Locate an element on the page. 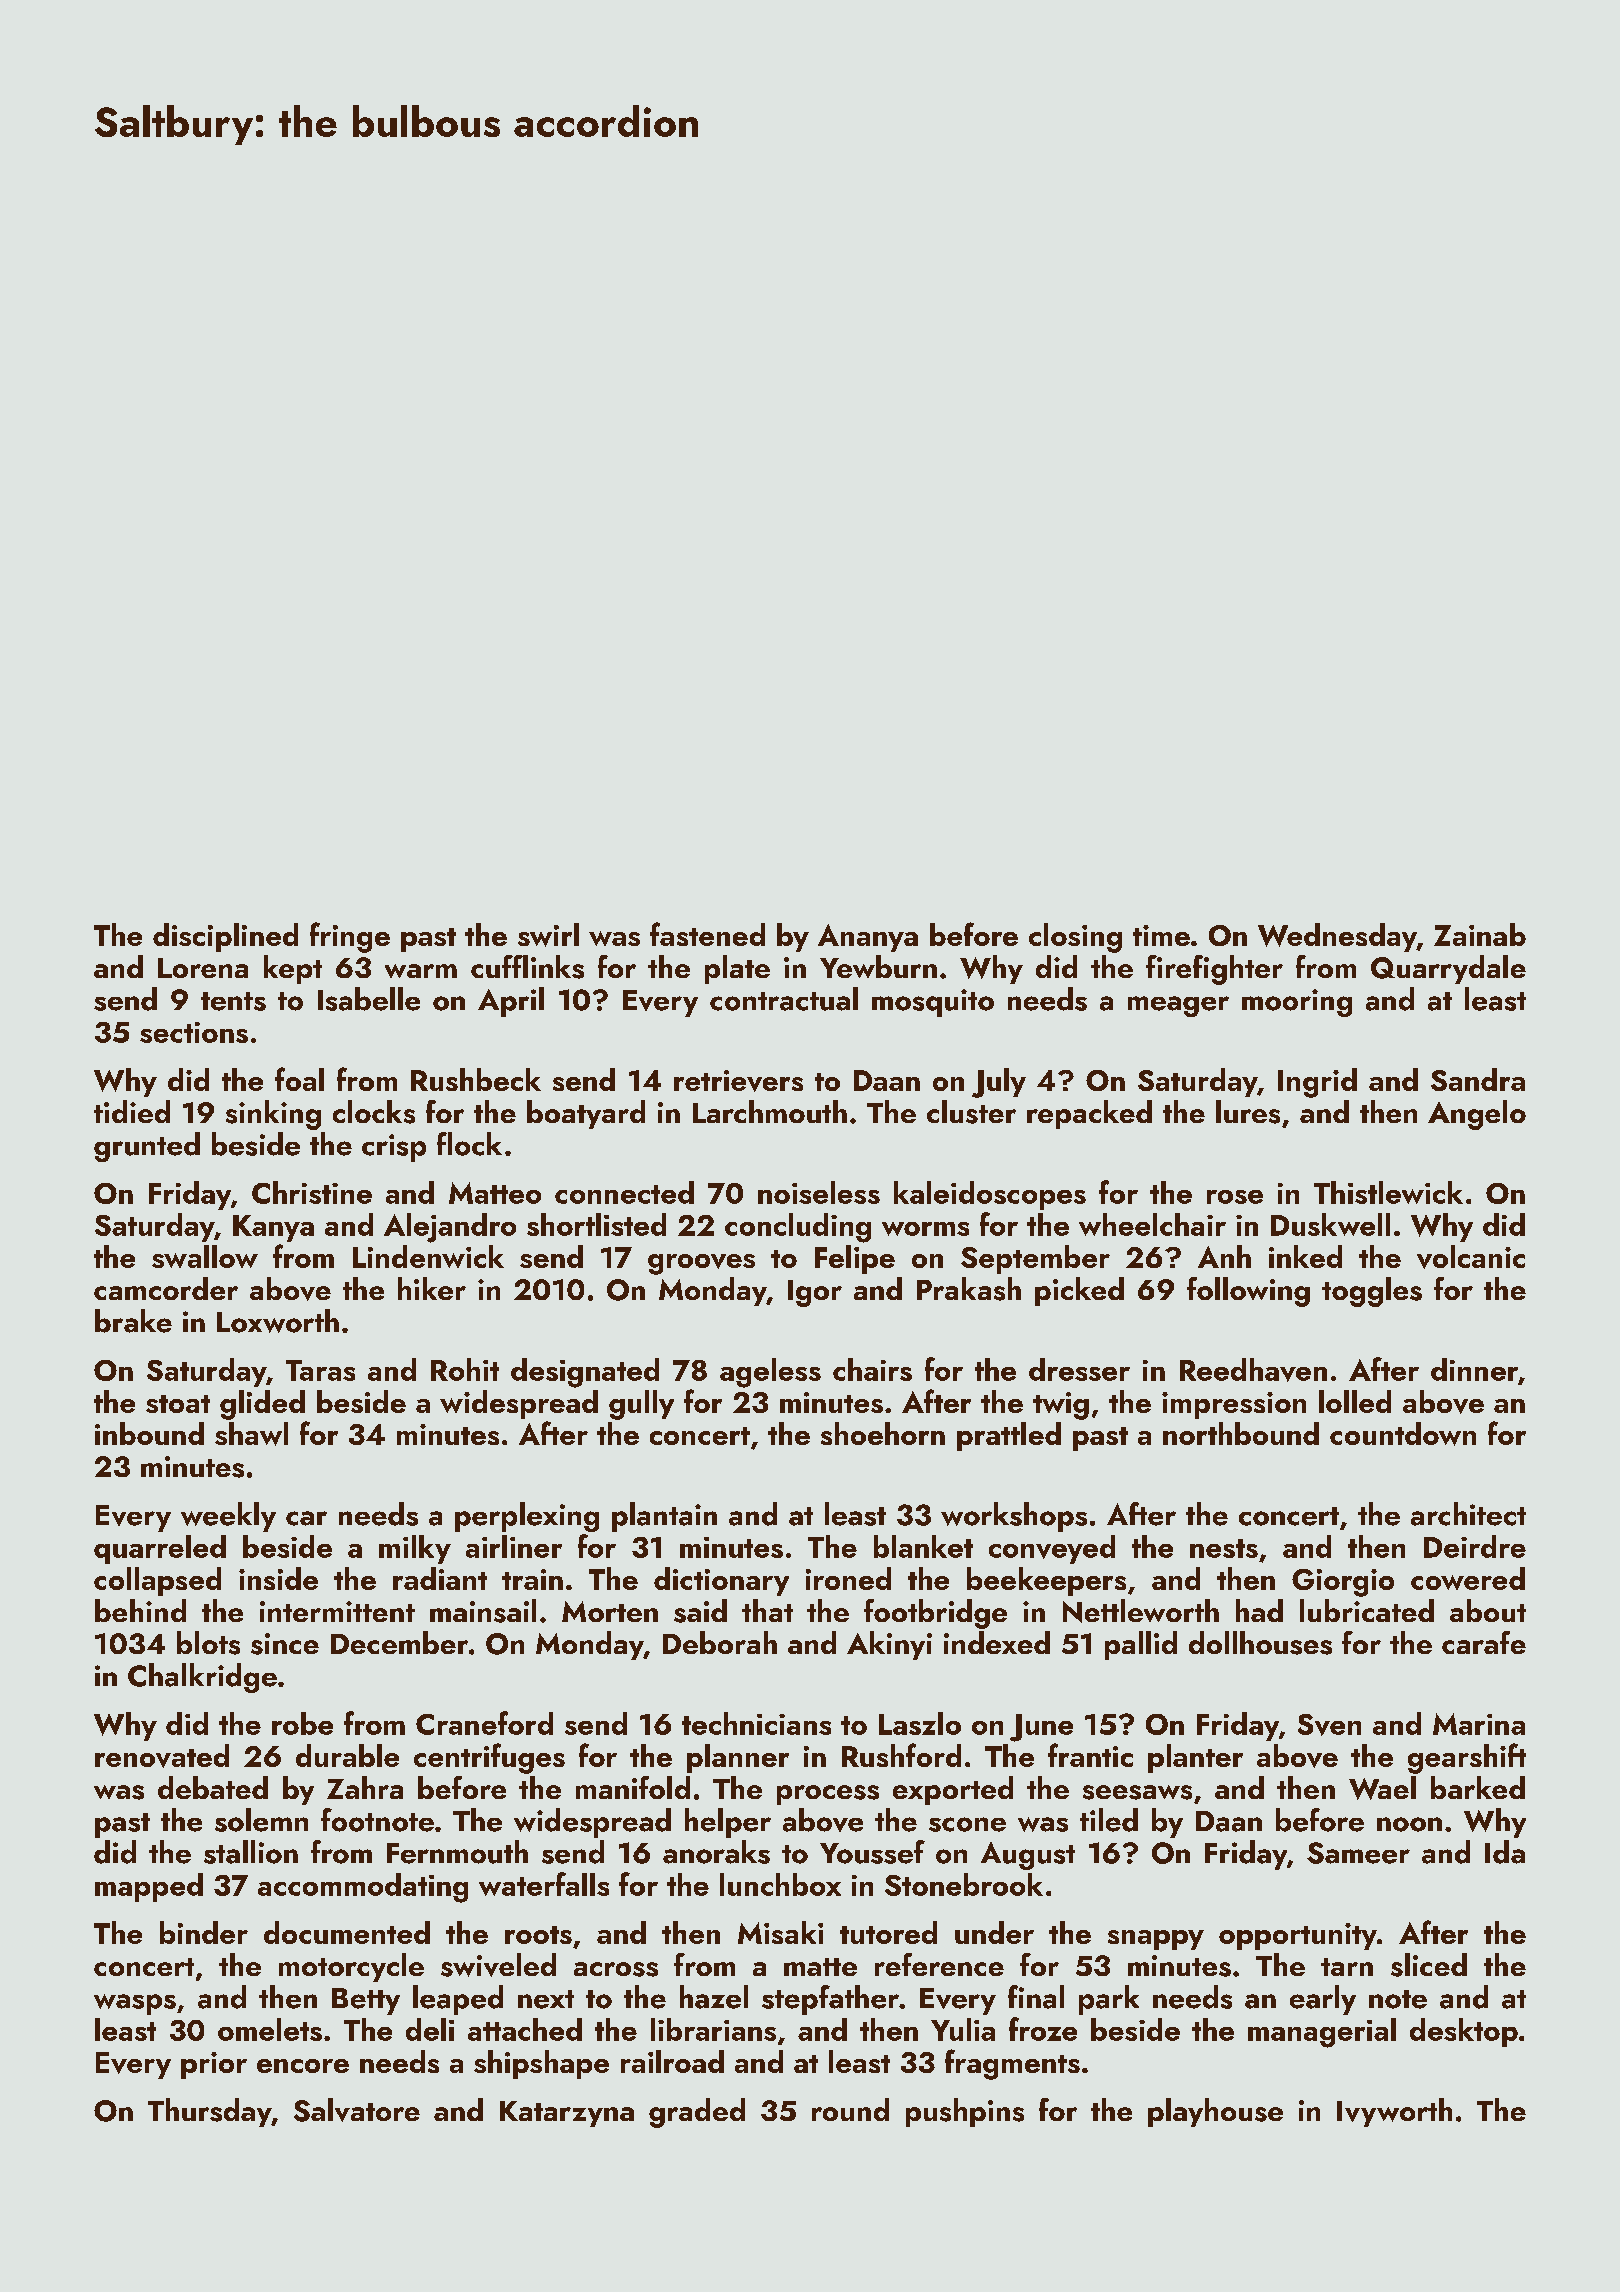  disciplined is located at coordinates (225, 937).
